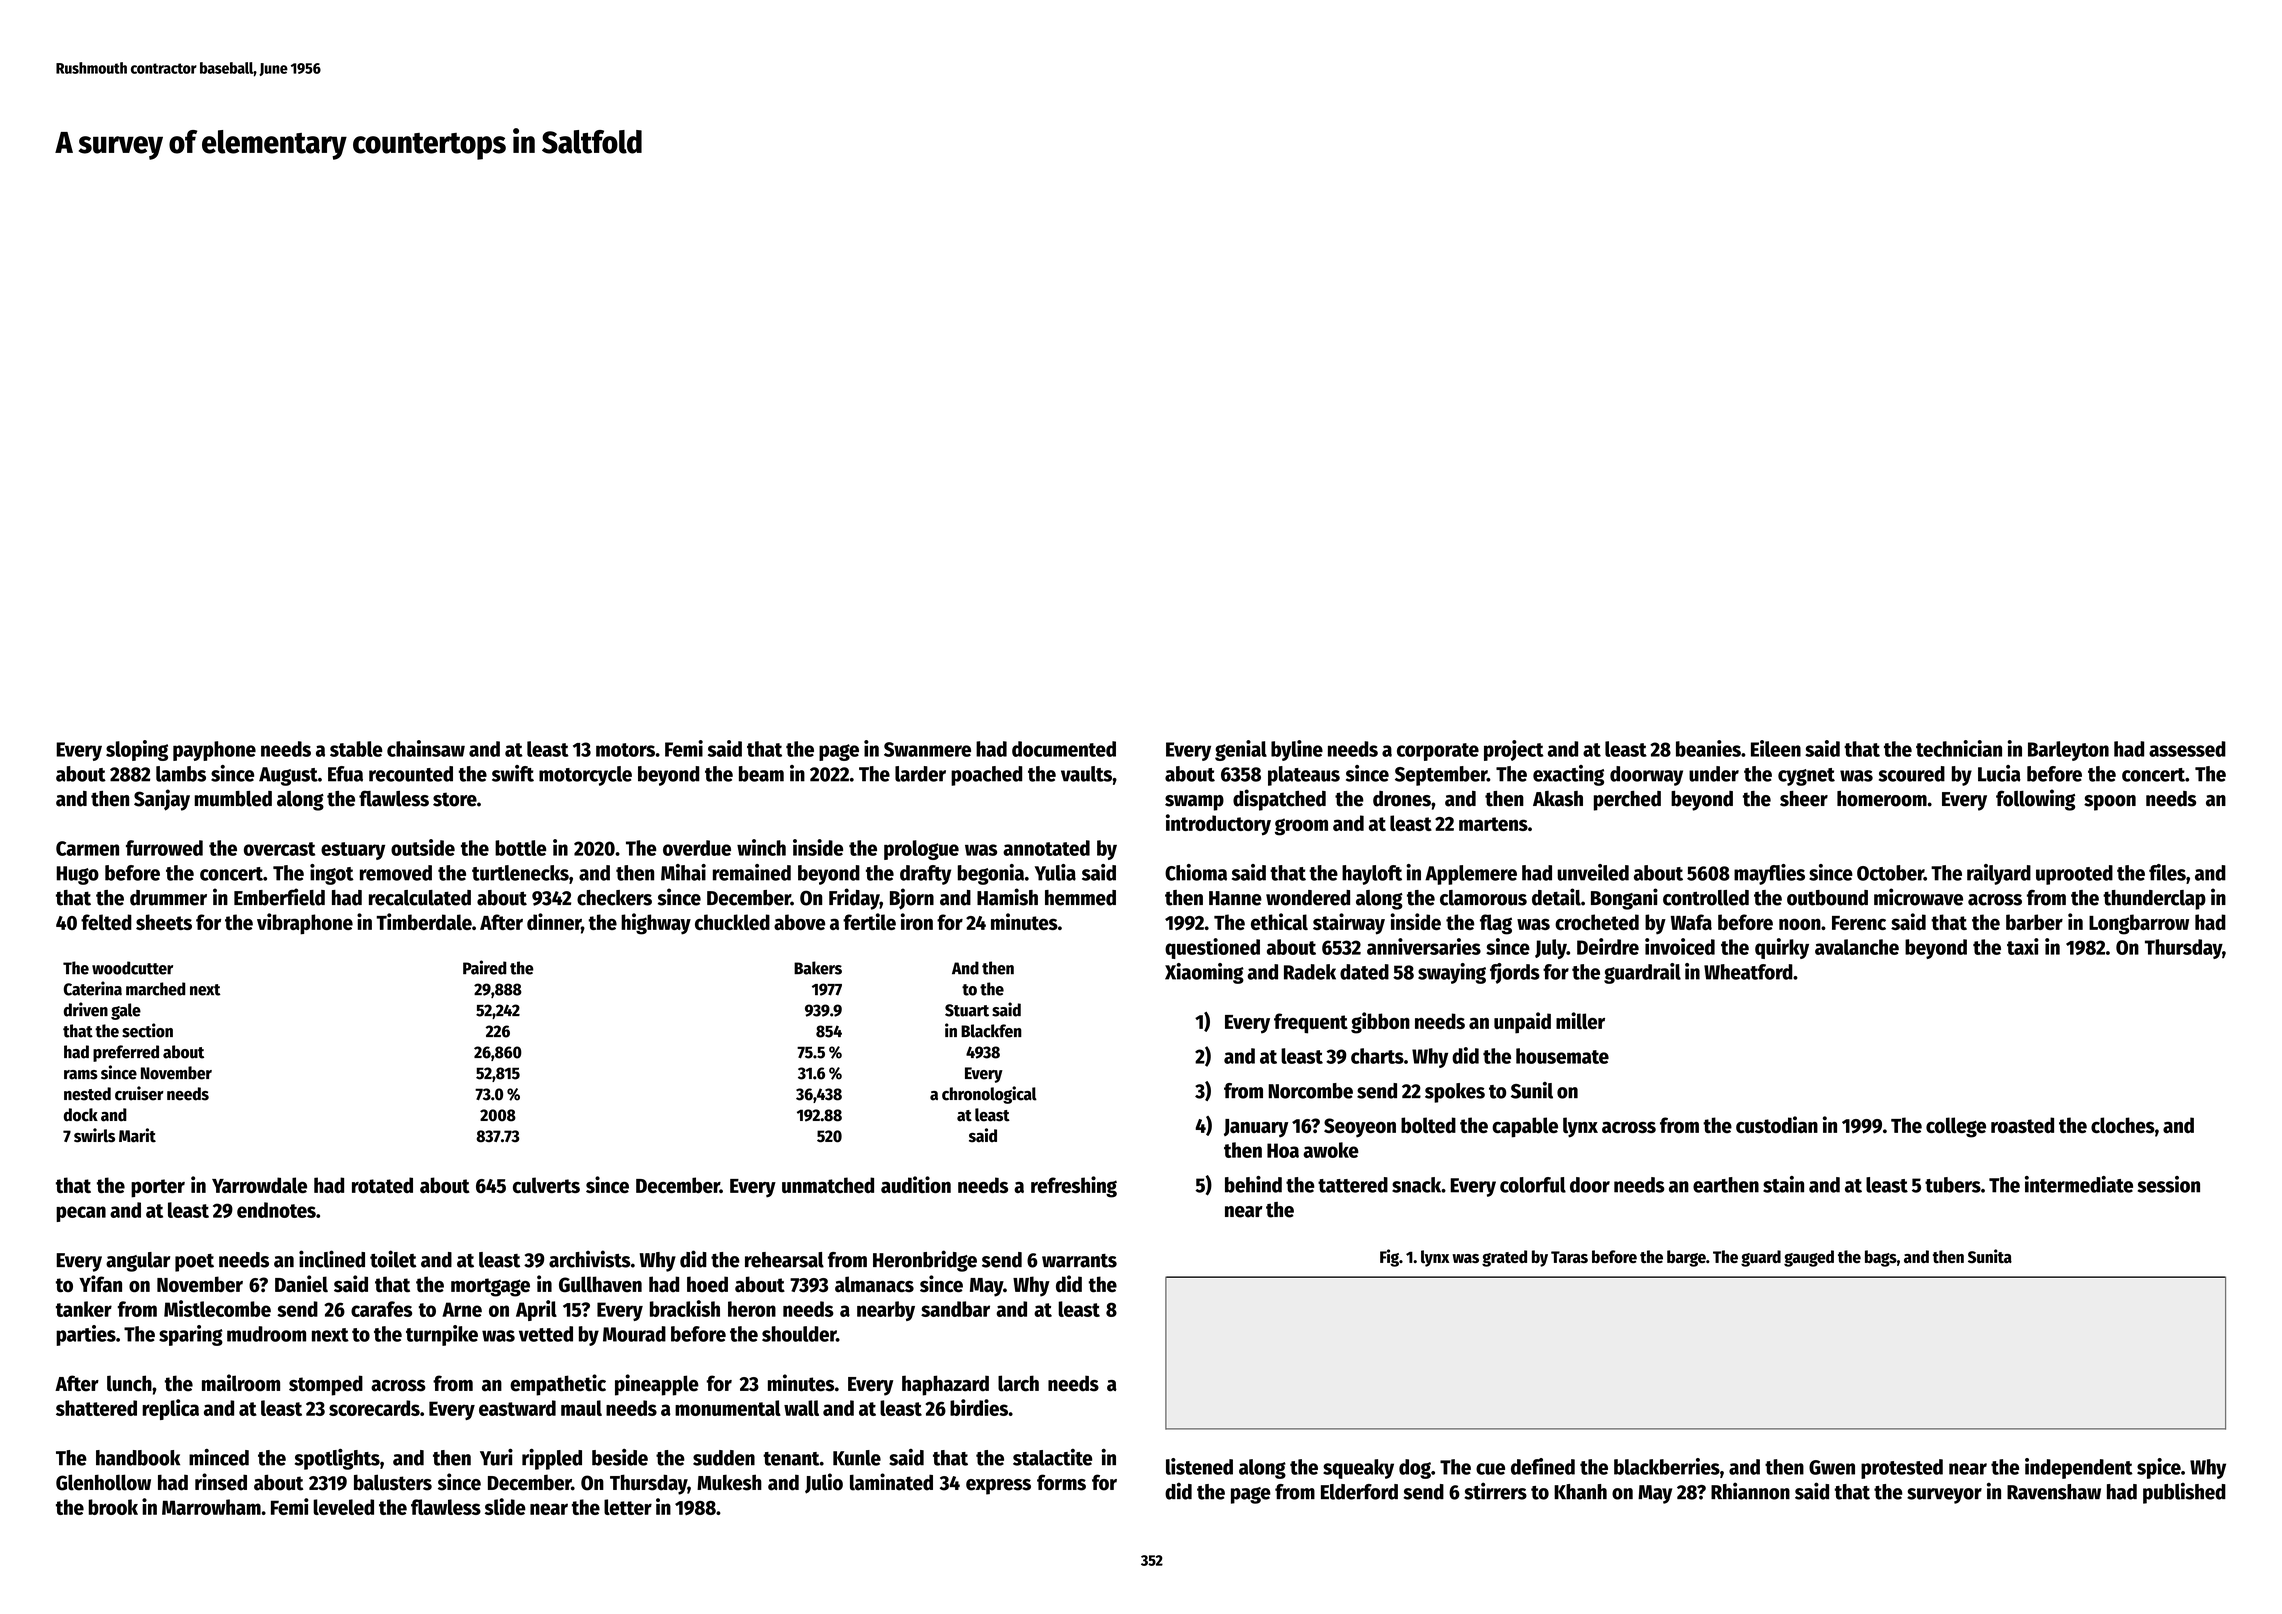 Image resolution: width=2282 pixels, height=1614 pixels. I want to click on iron, so click(917, 921).
